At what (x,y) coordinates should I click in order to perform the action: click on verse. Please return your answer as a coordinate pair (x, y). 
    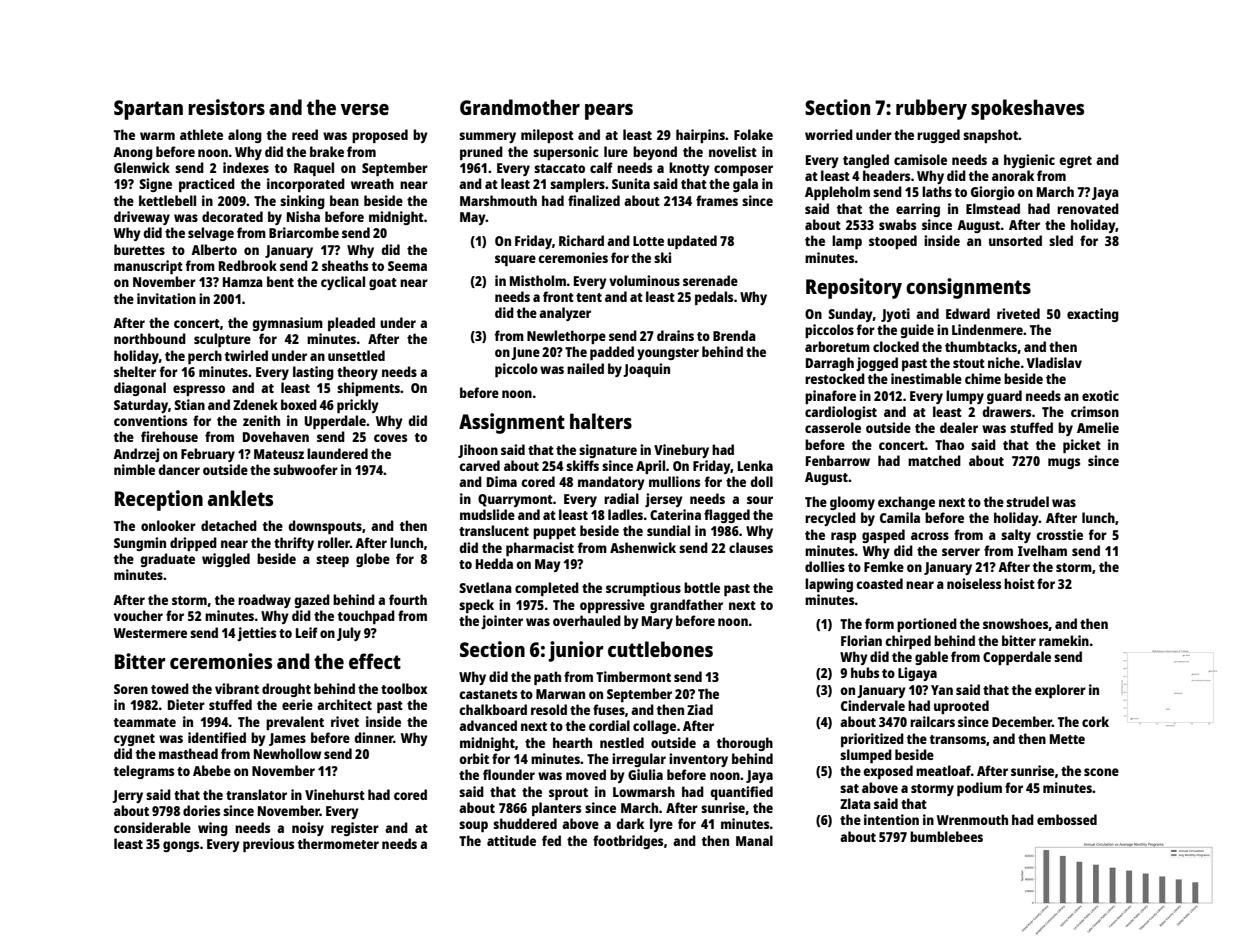
    Looking at the image, I should click on (365, 109).
